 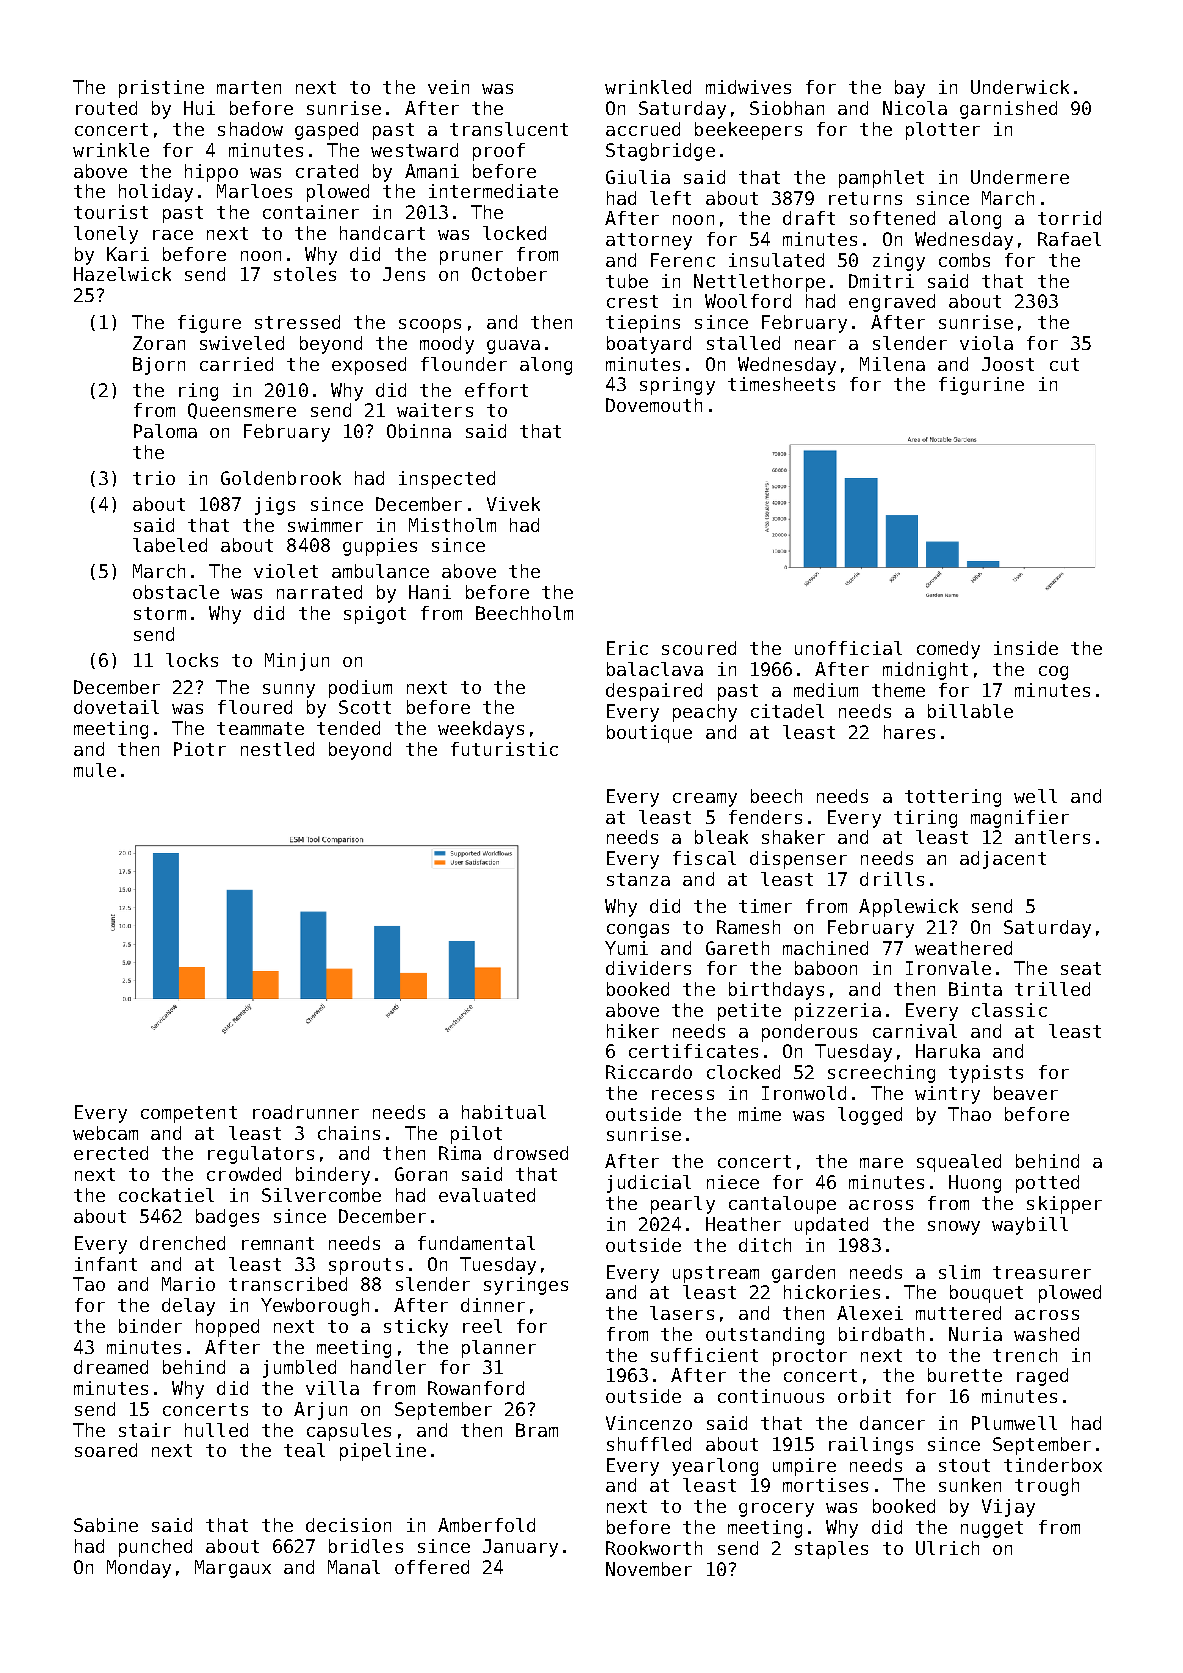 I want to click on Yewborough, so click(x=315, y=1307).
